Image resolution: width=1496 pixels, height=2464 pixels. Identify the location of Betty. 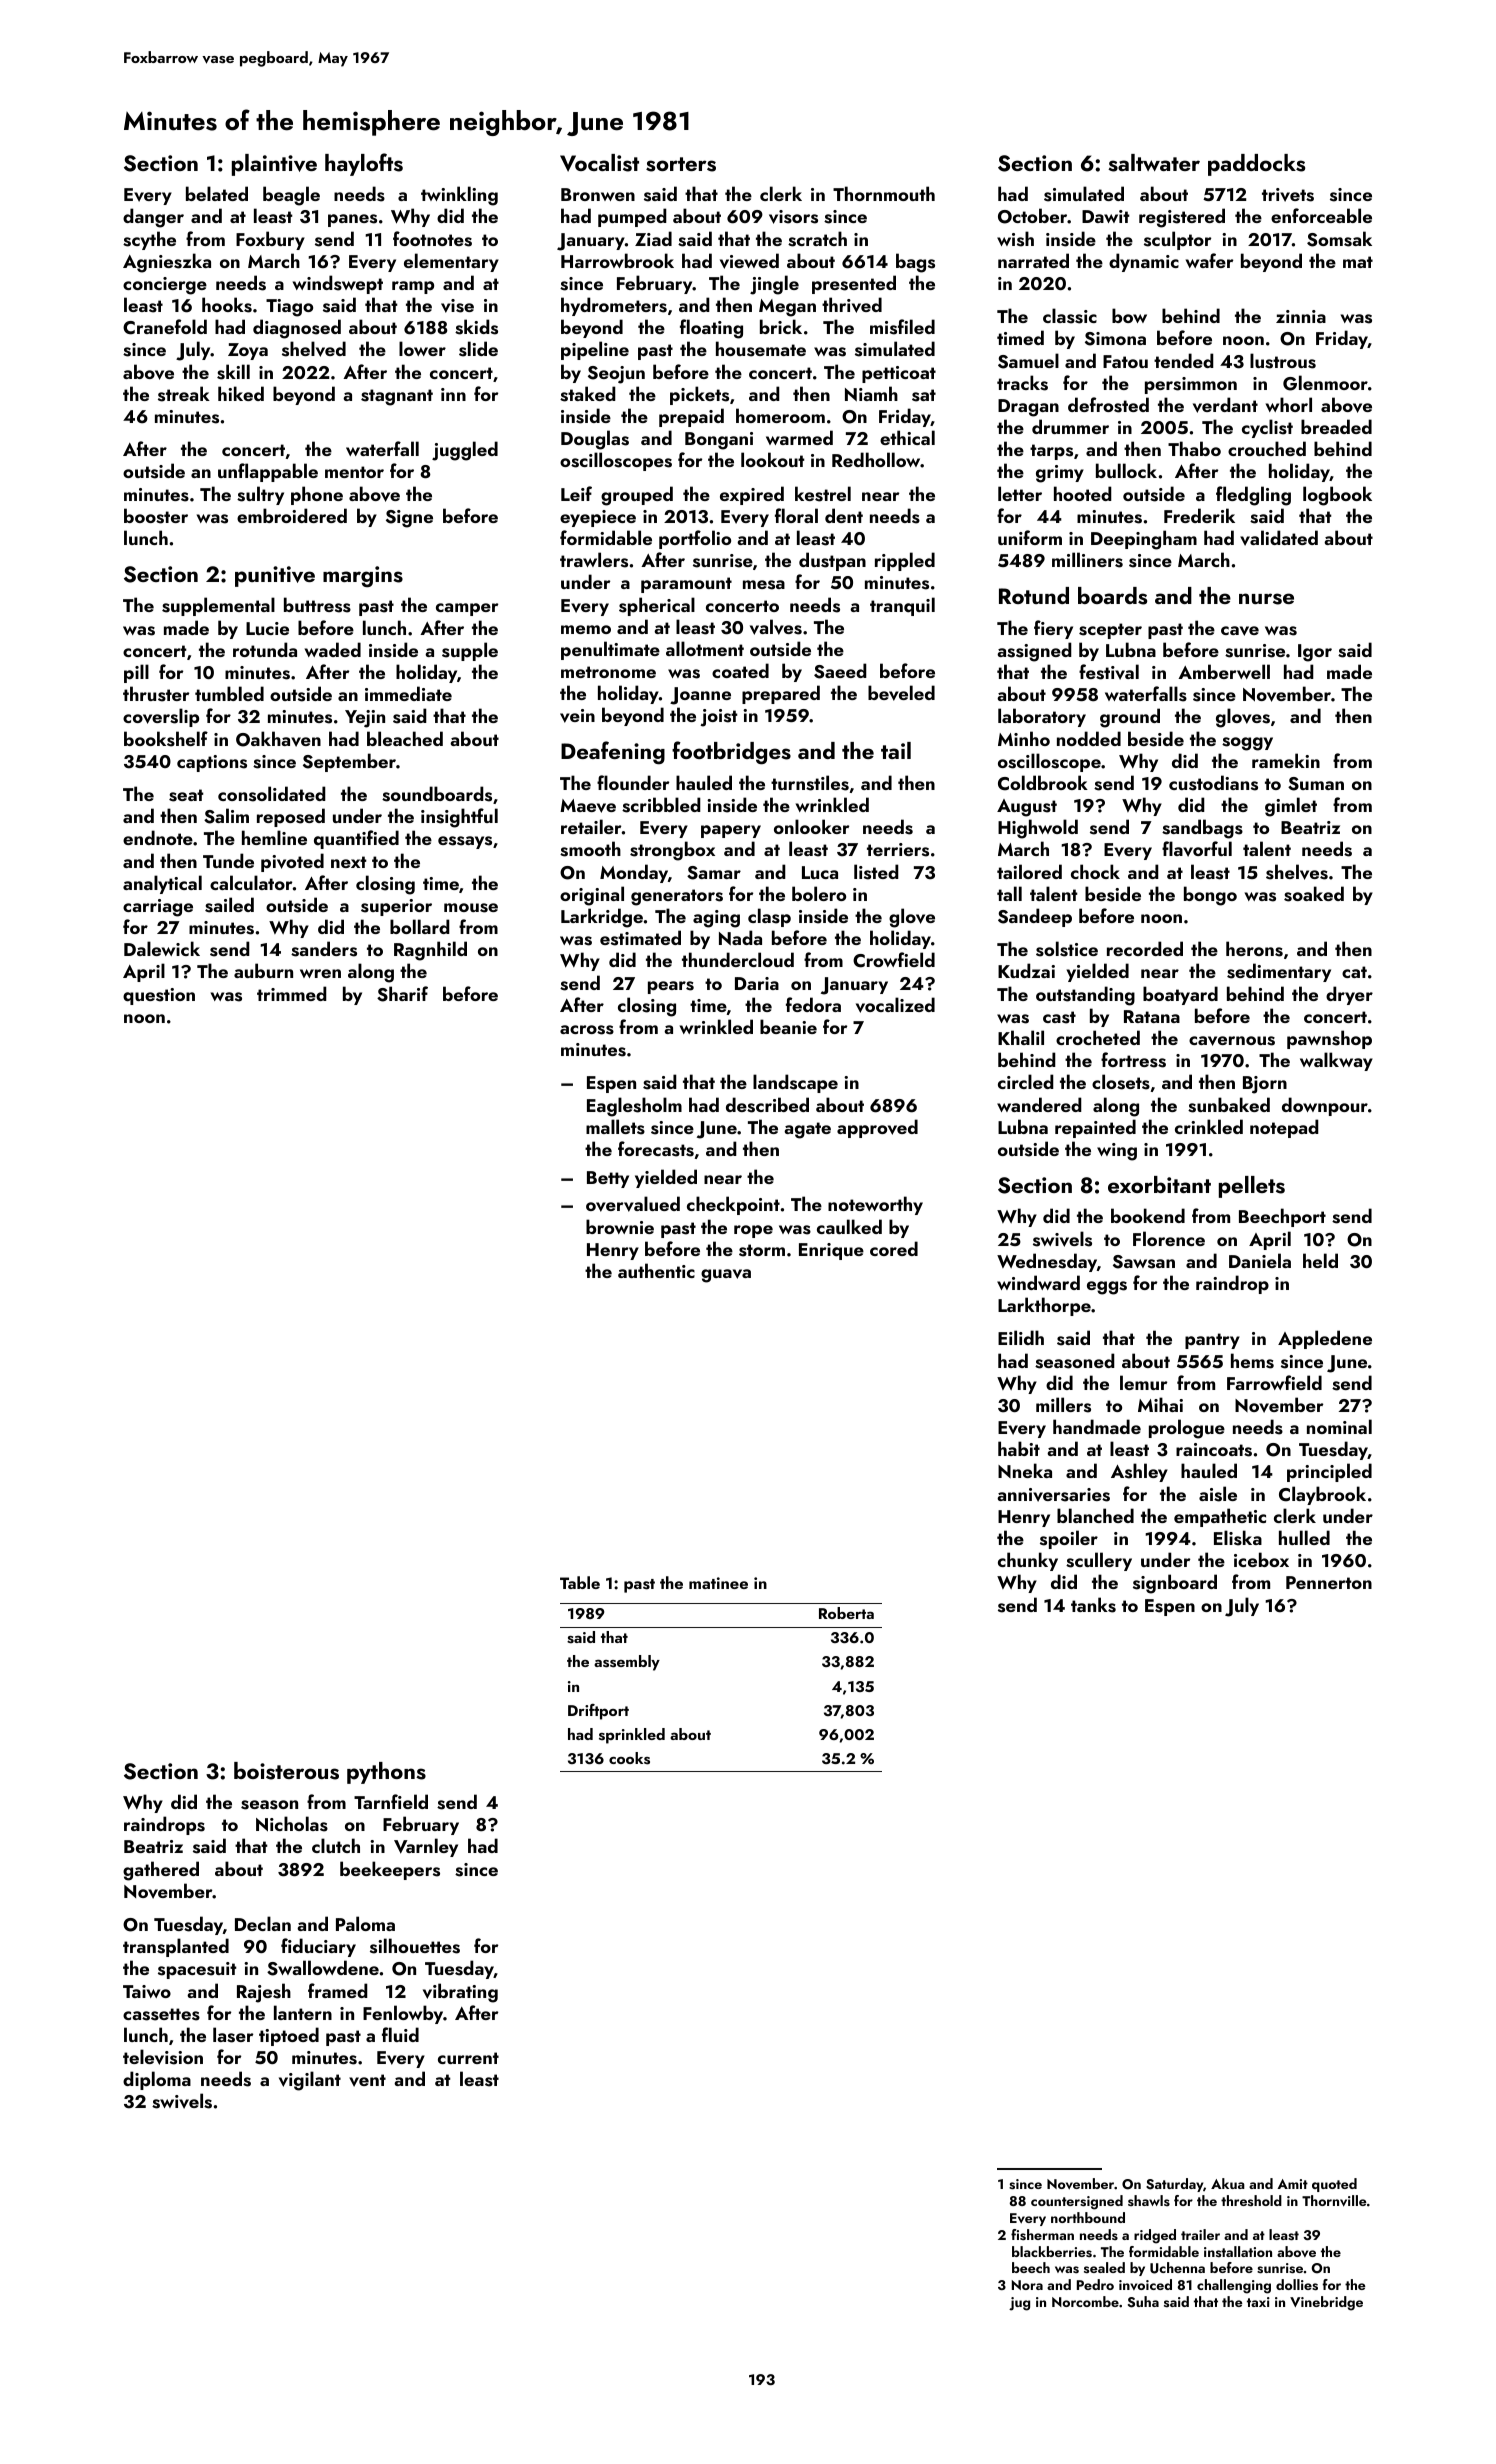
(608, 1179).
